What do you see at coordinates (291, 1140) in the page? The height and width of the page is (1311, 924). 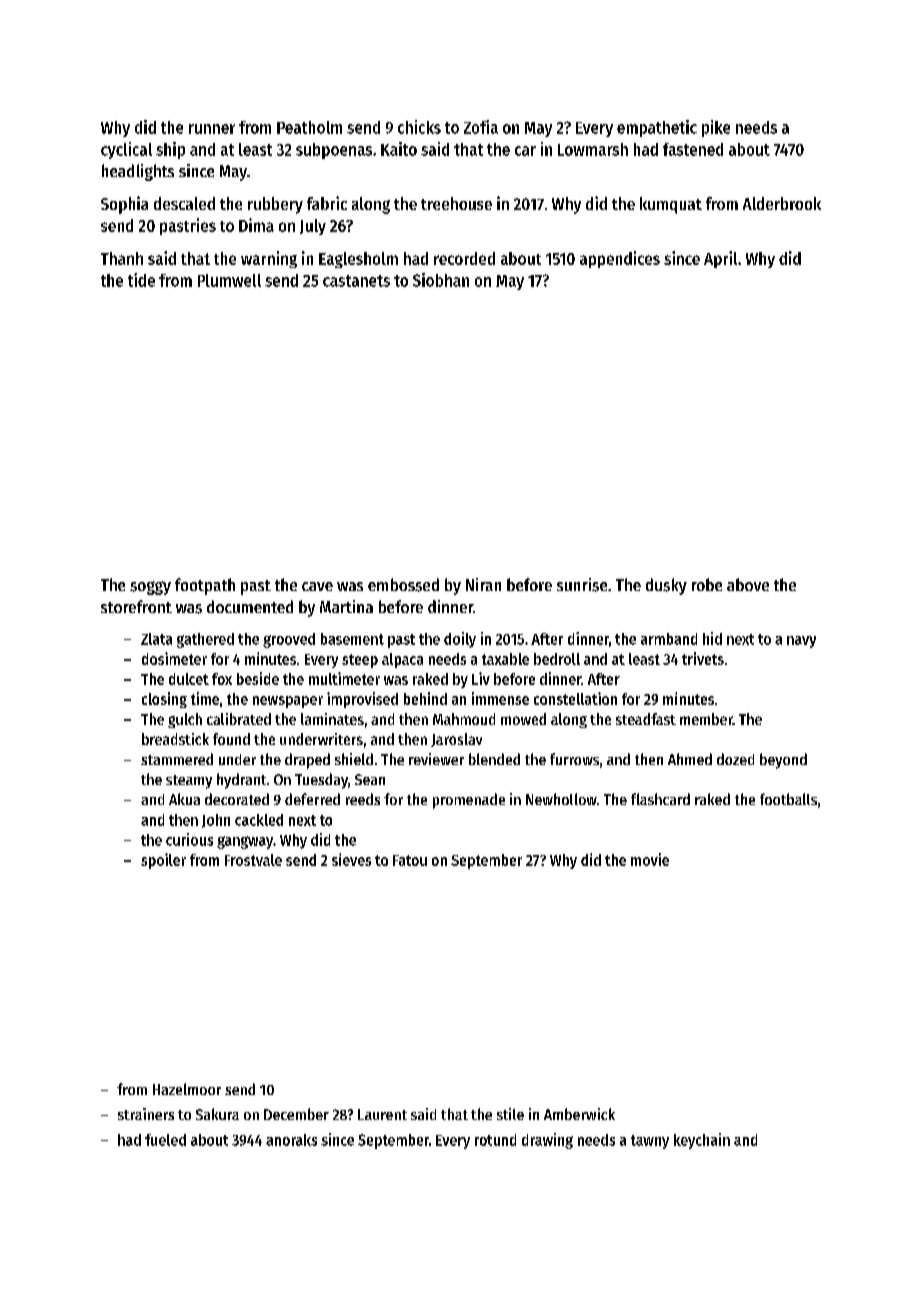 I see `anoraks` at bounding box center [291, 1140].
